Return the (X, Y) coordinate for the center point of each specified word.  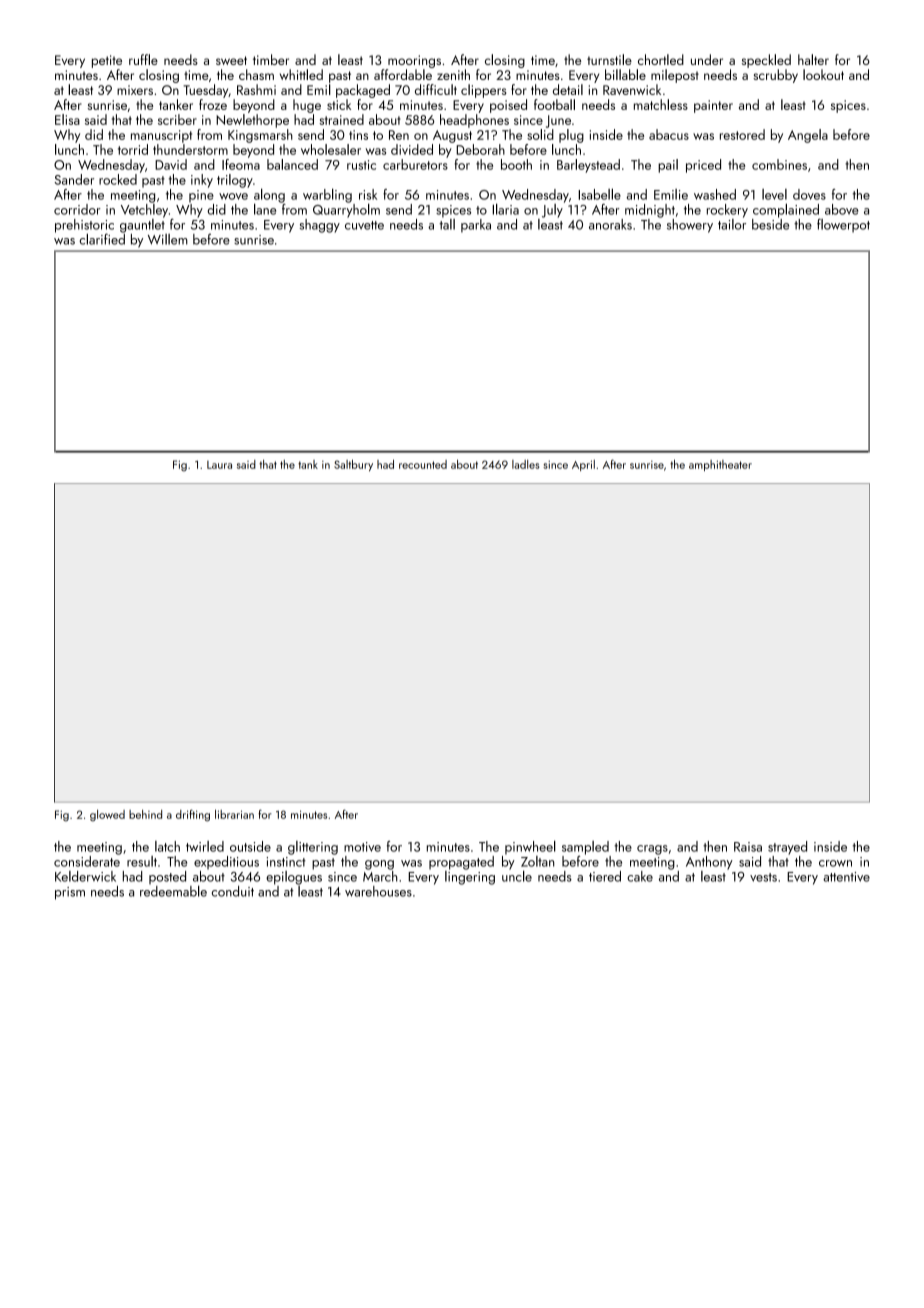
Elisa (67, 119)
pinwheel (530, 847)
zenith (453, 74)
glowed (107, 815)
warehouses (378, 891)
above (841, 209)
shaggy (320, 226)
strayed (787, 848)
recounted (423, 464)
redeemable (173, 891)
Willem (168, 239)
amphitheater (720, 465)
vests (763, 877)
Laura (219, 465)
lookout (823, 74)
